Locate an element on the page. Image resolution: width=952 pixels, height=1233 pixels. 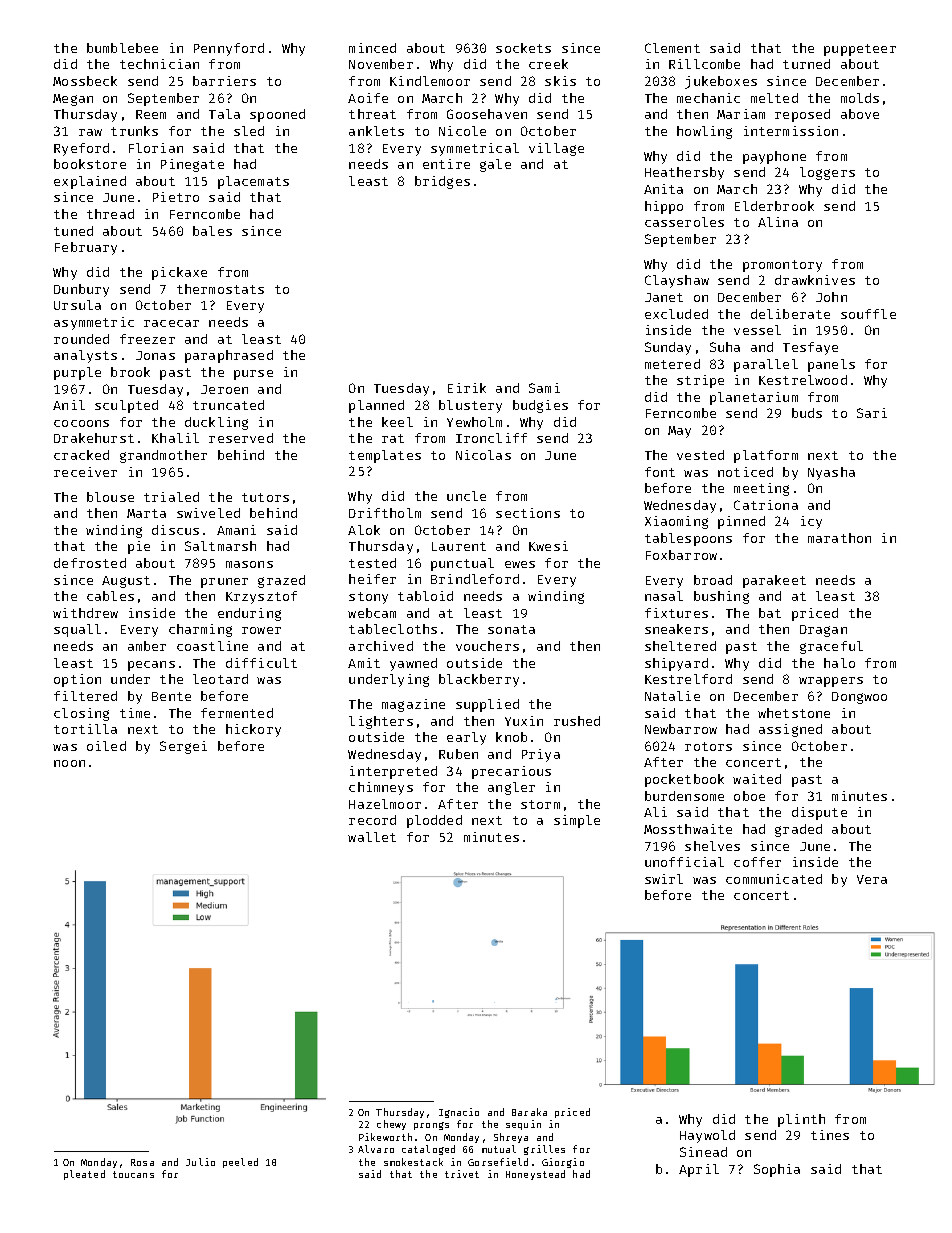
buds is located at coordinates (807, 413).
